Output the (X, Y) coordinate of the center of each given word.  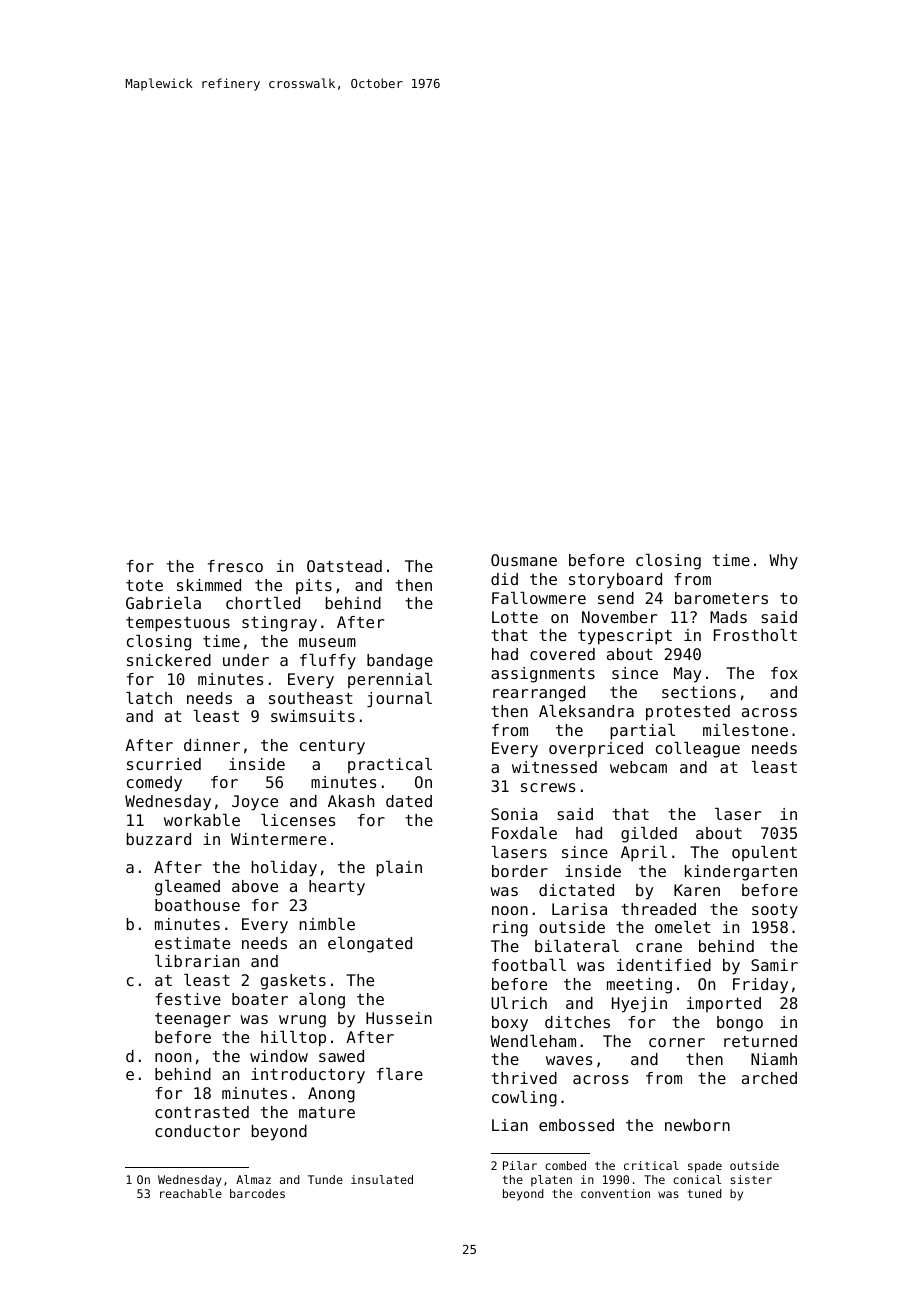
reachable (191, 1193)
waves (569, 1060)
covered (562, 654)
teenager (193, 1020)
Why (783, 562)
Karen (697, 890)
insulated (382, 1179)
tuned (705, 1193)
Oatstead (344, 566)
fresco (235, 566)
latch (149, 698)
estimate (192, 943)
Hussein (399, 1018)
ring (510, 929)
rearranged (539, 694)
